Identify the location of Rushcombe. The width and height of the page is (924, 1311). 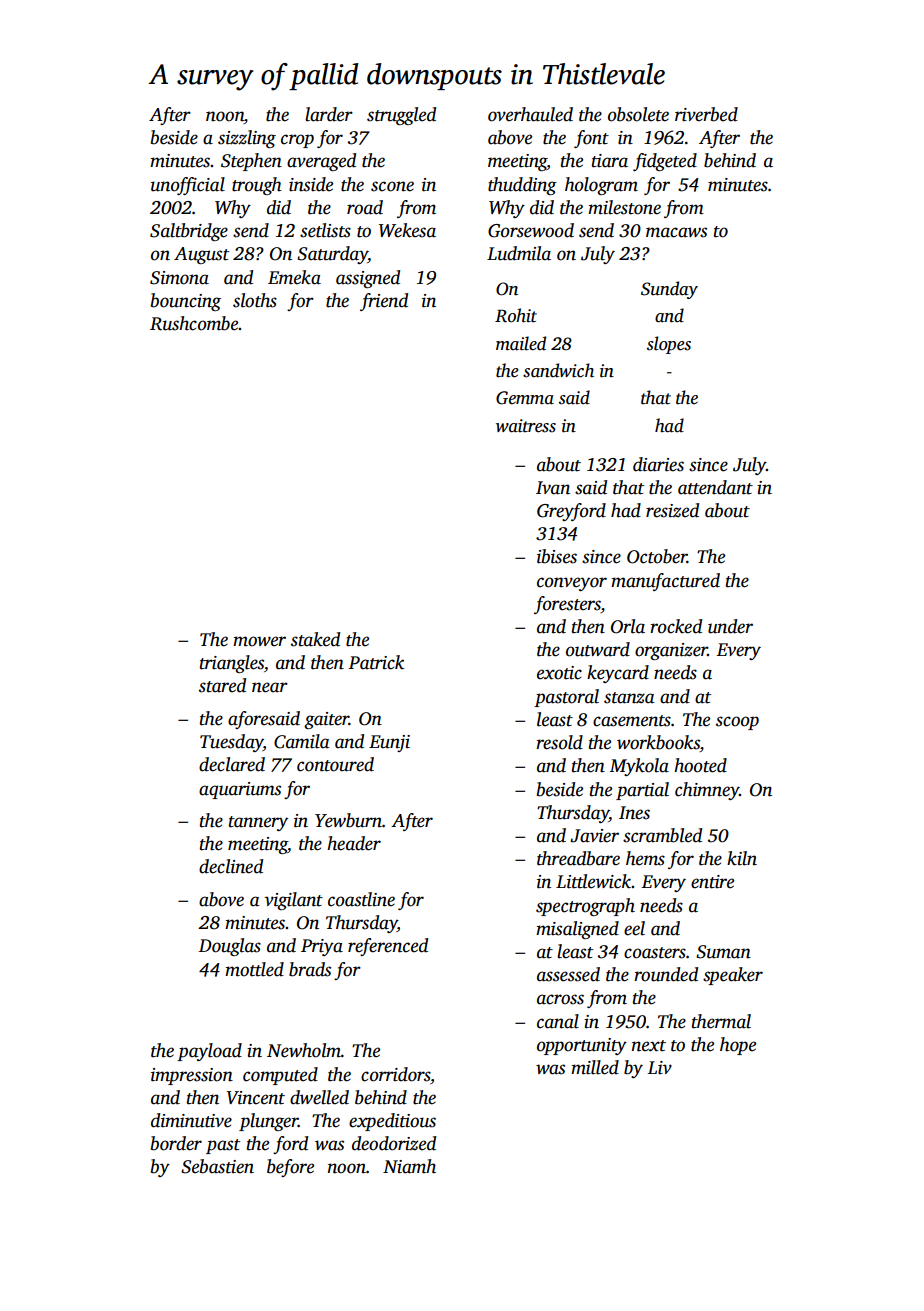
(194, 323).
